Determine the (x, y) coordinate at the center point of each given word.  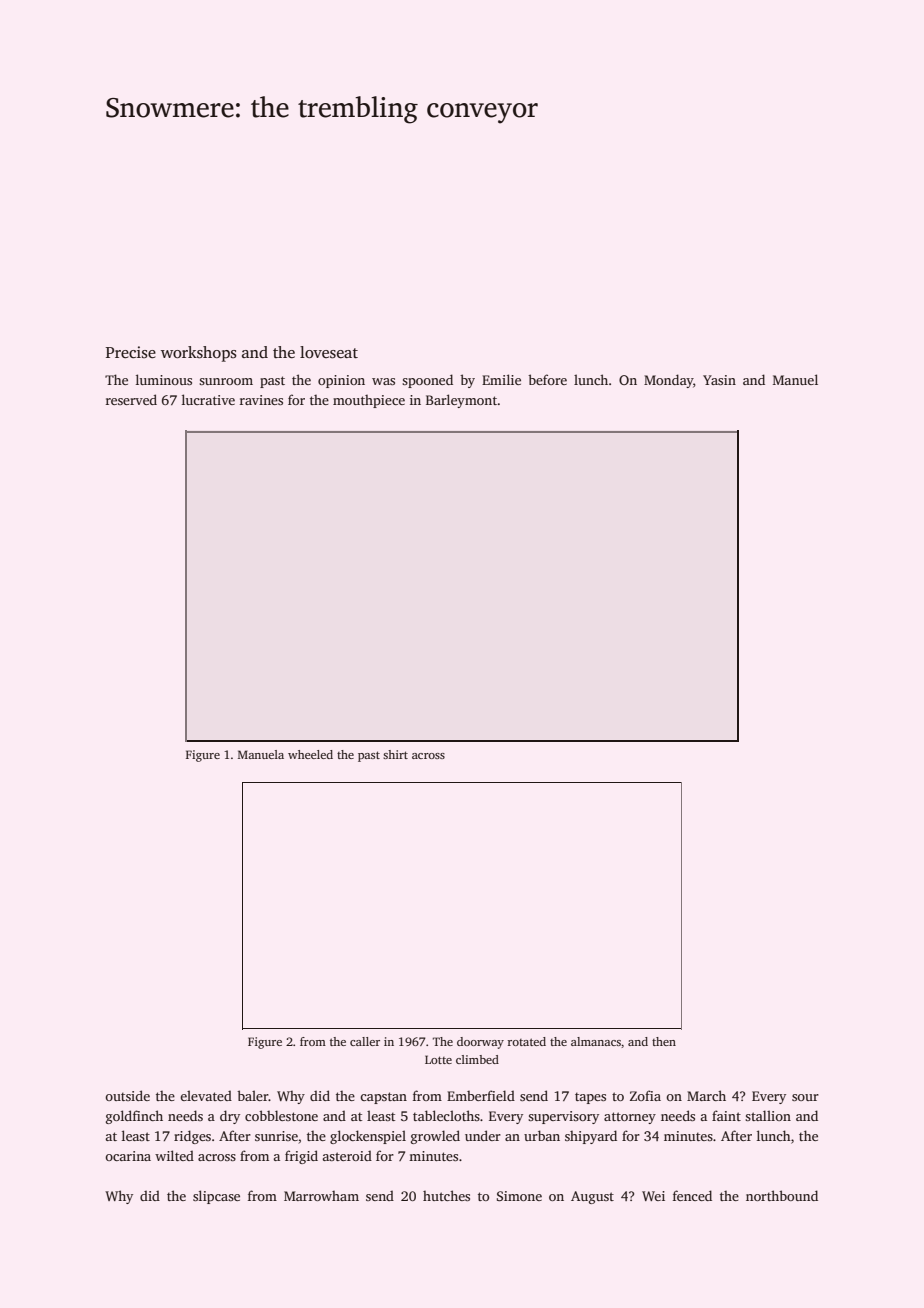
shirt (395, 754)
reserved (131, 399)
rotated (526, 1041)
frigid (301, 1157)
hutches (446, 1195)
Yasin (719, 380)
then (664, 1041)
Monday (668, 381)
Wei (653, 1196)
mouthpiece (369, 401)
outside (127, 1095)
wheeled (310, 754)
